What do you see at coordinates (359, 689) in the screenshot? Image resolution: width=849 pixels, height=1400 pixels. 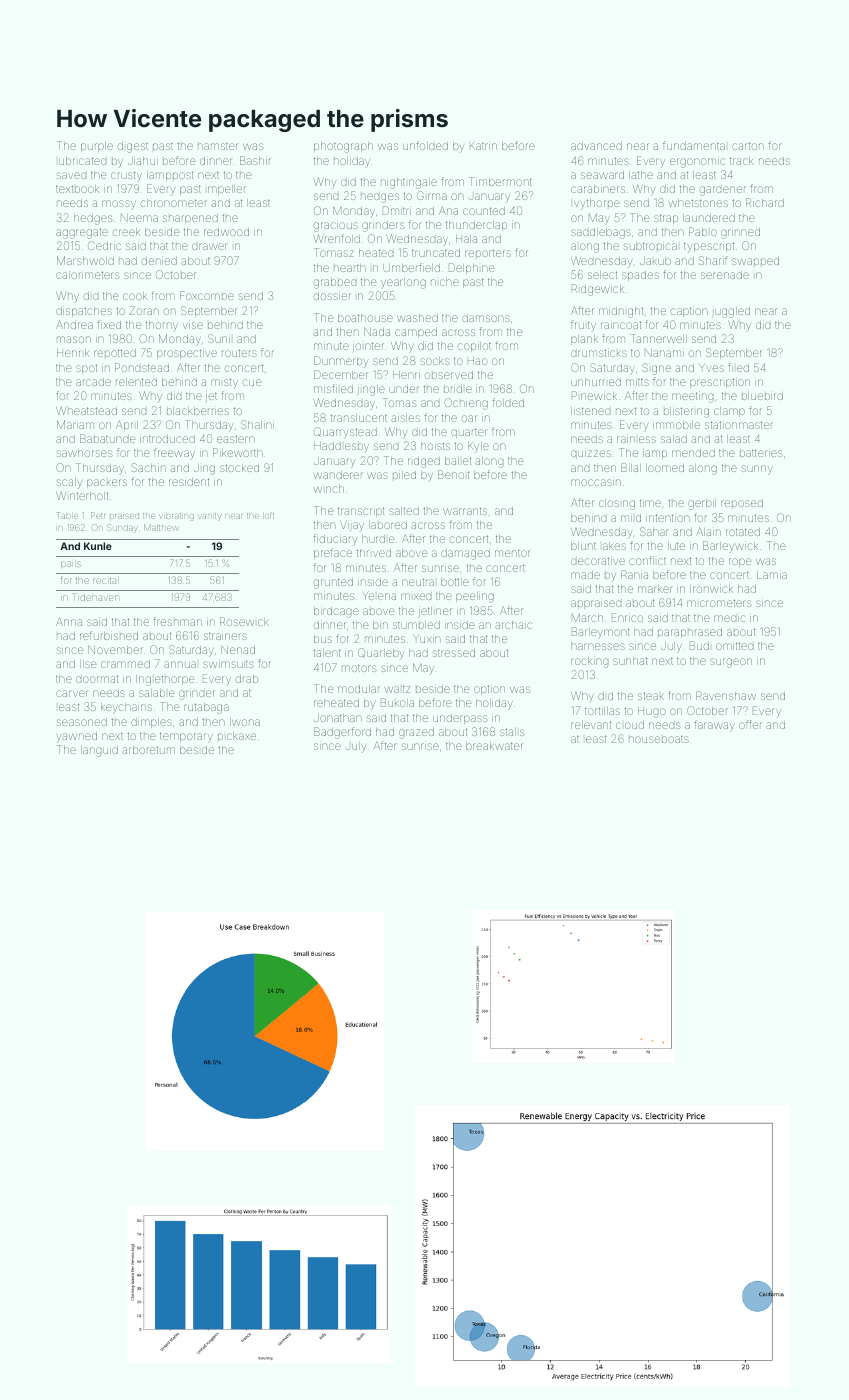 I see `modular` at bounding box center [359, 689].
